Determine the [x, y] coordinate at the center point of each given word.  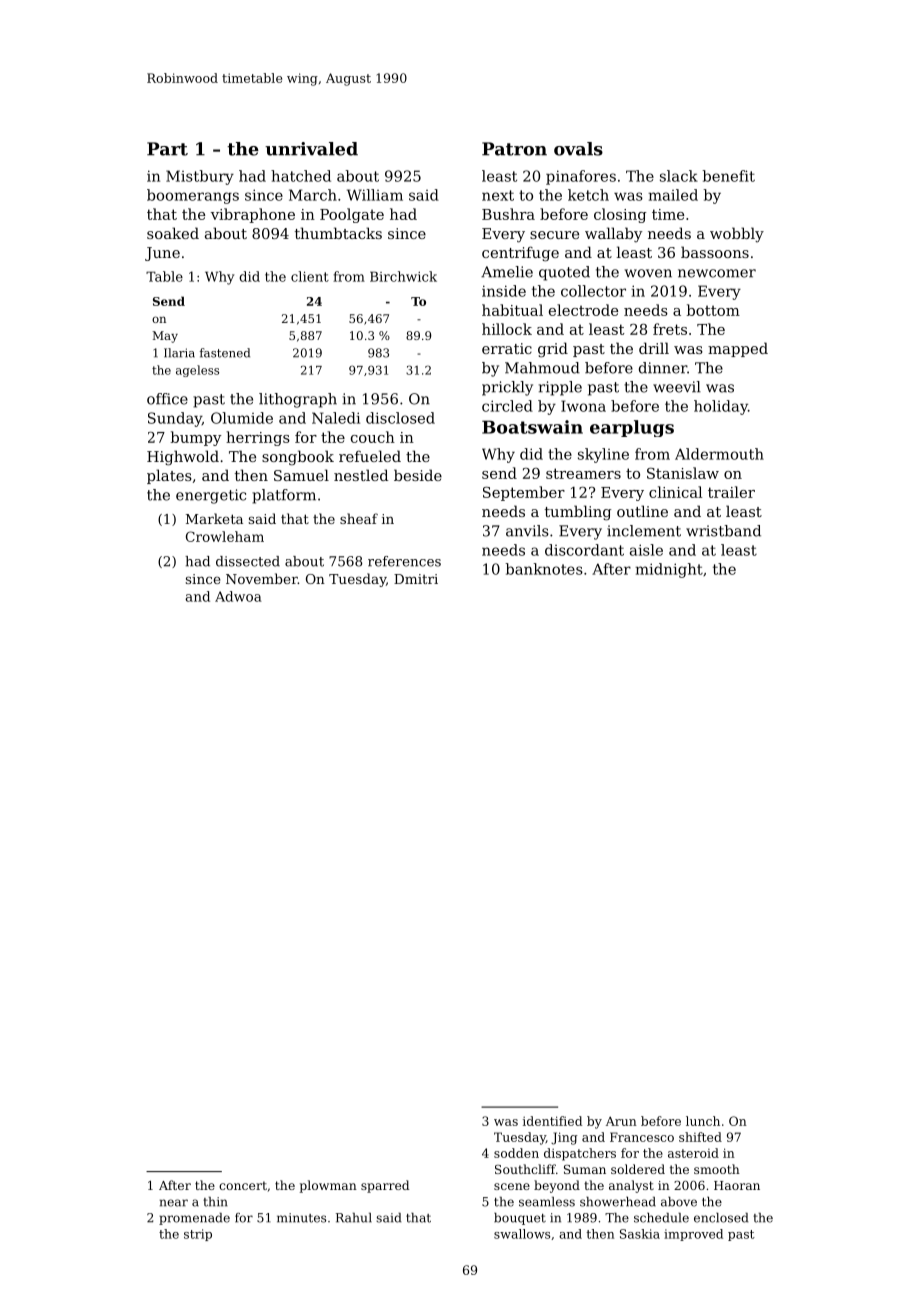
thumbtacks [338, 233]
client [310, 276]
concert [243, 1185]
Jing [564, 1138]
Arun [621, 1121]
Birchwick [403, 276]
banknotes [544, 569]
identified [552, 1121]
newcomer [717, 273]
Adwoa [238, 596]
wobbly [737, 235]
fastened [225, 353]
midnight [669, 570]
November [262, 578]
